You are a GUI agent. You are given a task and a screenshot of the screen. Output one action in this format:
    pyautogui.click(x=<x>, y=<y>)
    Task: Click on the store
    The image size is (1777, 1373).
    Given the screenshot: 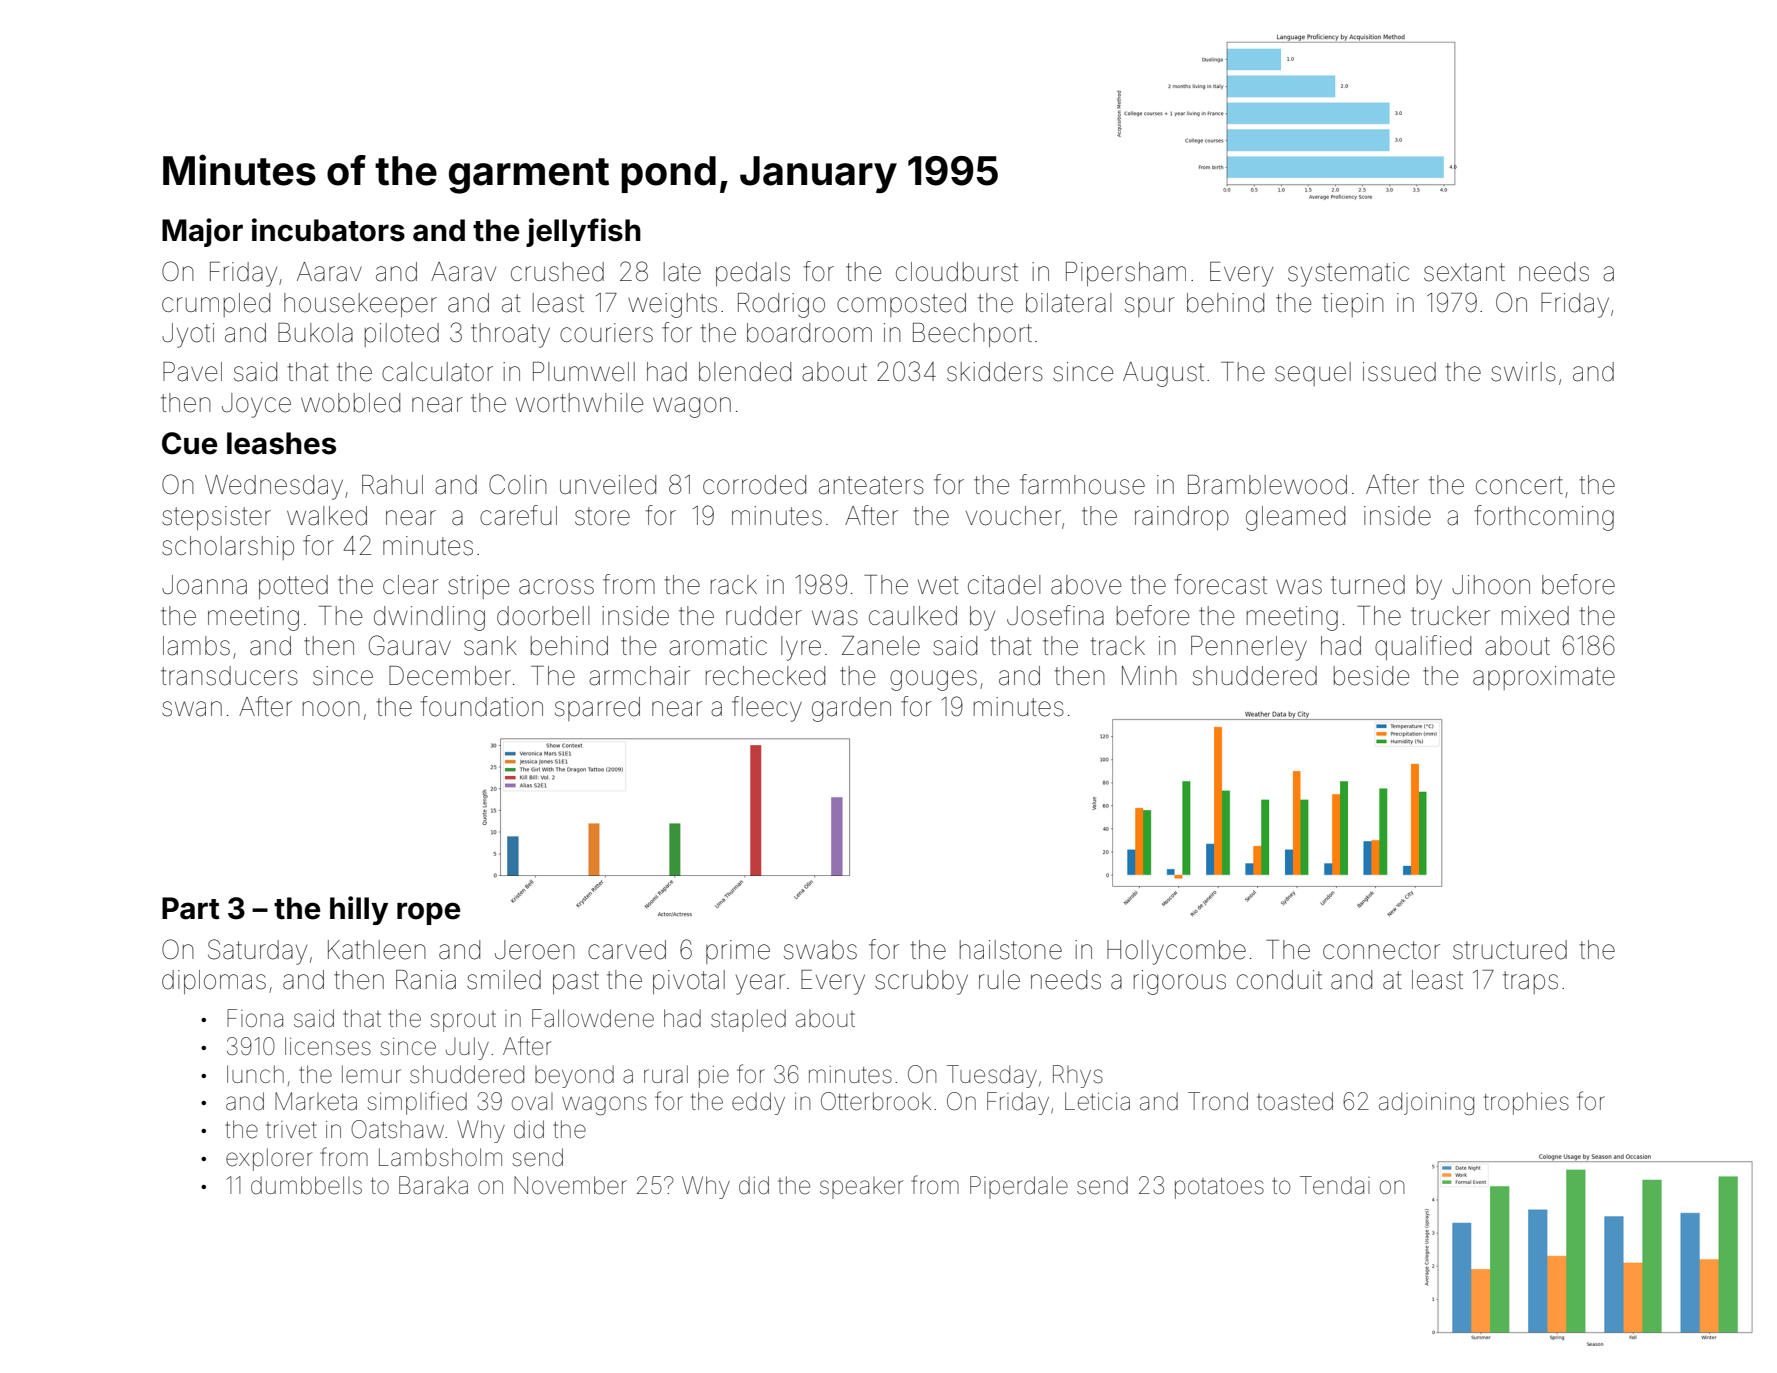 What is the action you would take?
    pyautogui.click(x=602, y=516)
